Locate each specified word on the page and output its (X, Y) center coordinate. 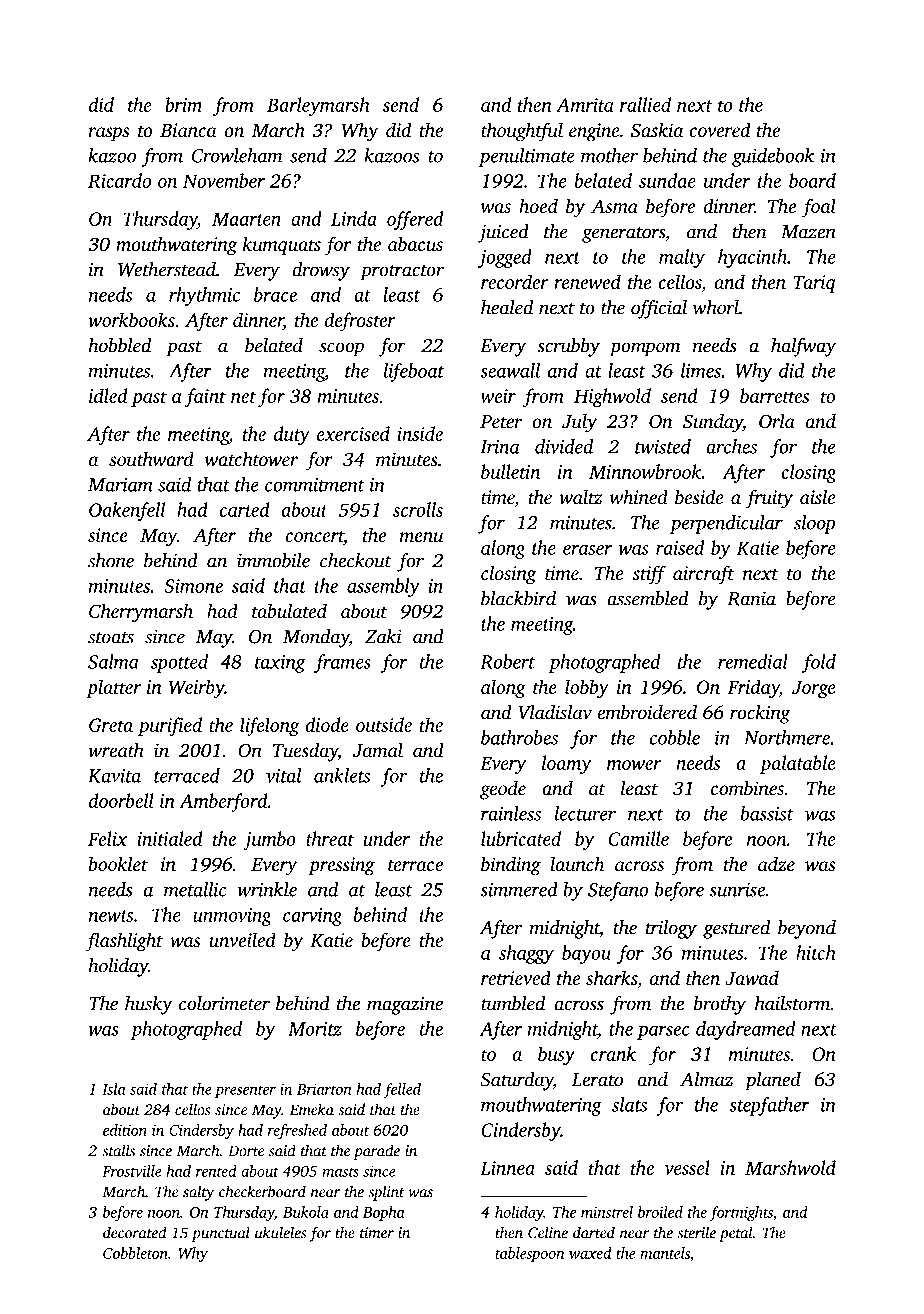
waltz (580, 497)
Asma (614, 206)
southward (151, 459)
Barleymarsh (318, 106)
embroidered (647, 712)
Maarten (246, 219)
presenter (245, 1091)
